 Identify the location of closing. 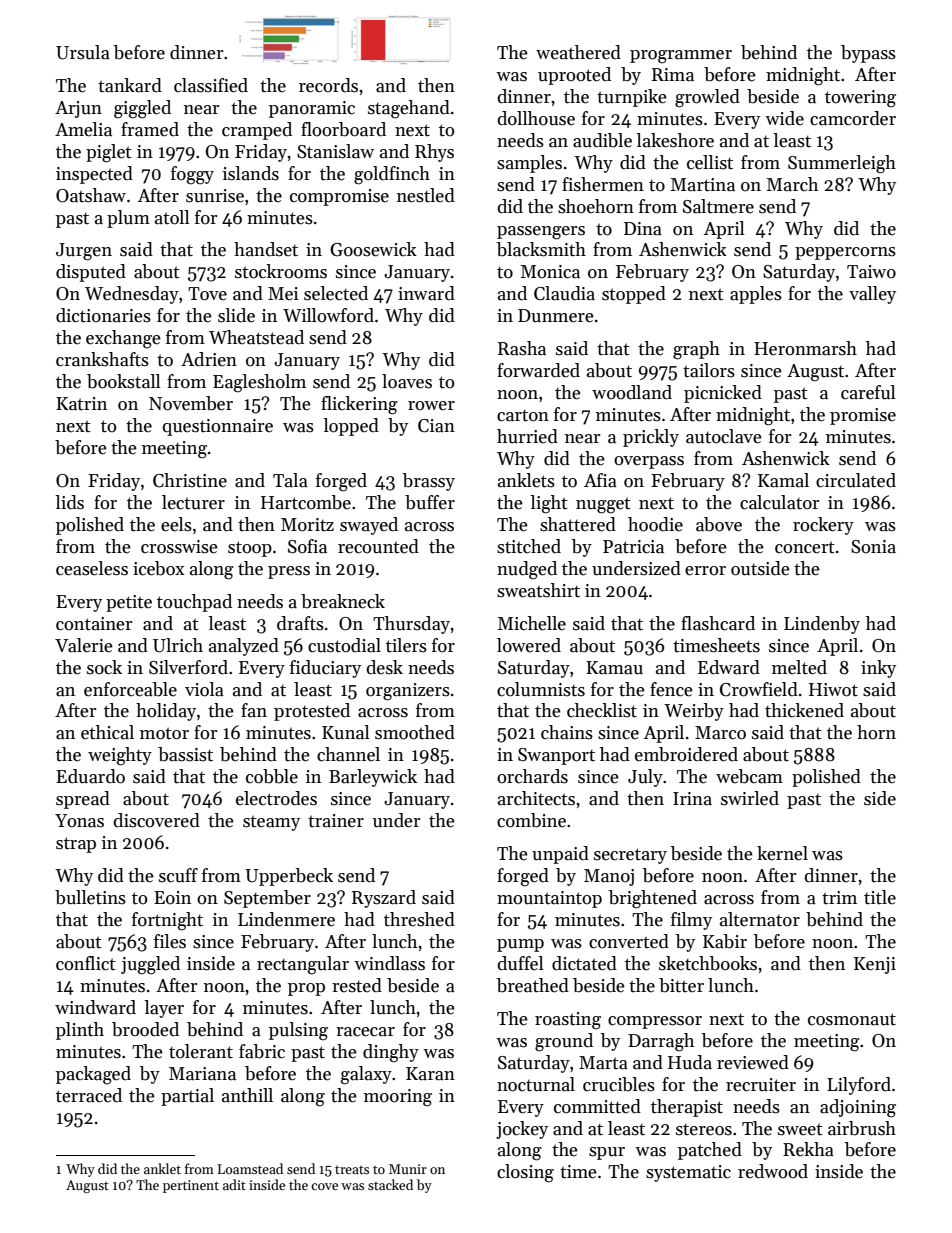
(525, 1173).
